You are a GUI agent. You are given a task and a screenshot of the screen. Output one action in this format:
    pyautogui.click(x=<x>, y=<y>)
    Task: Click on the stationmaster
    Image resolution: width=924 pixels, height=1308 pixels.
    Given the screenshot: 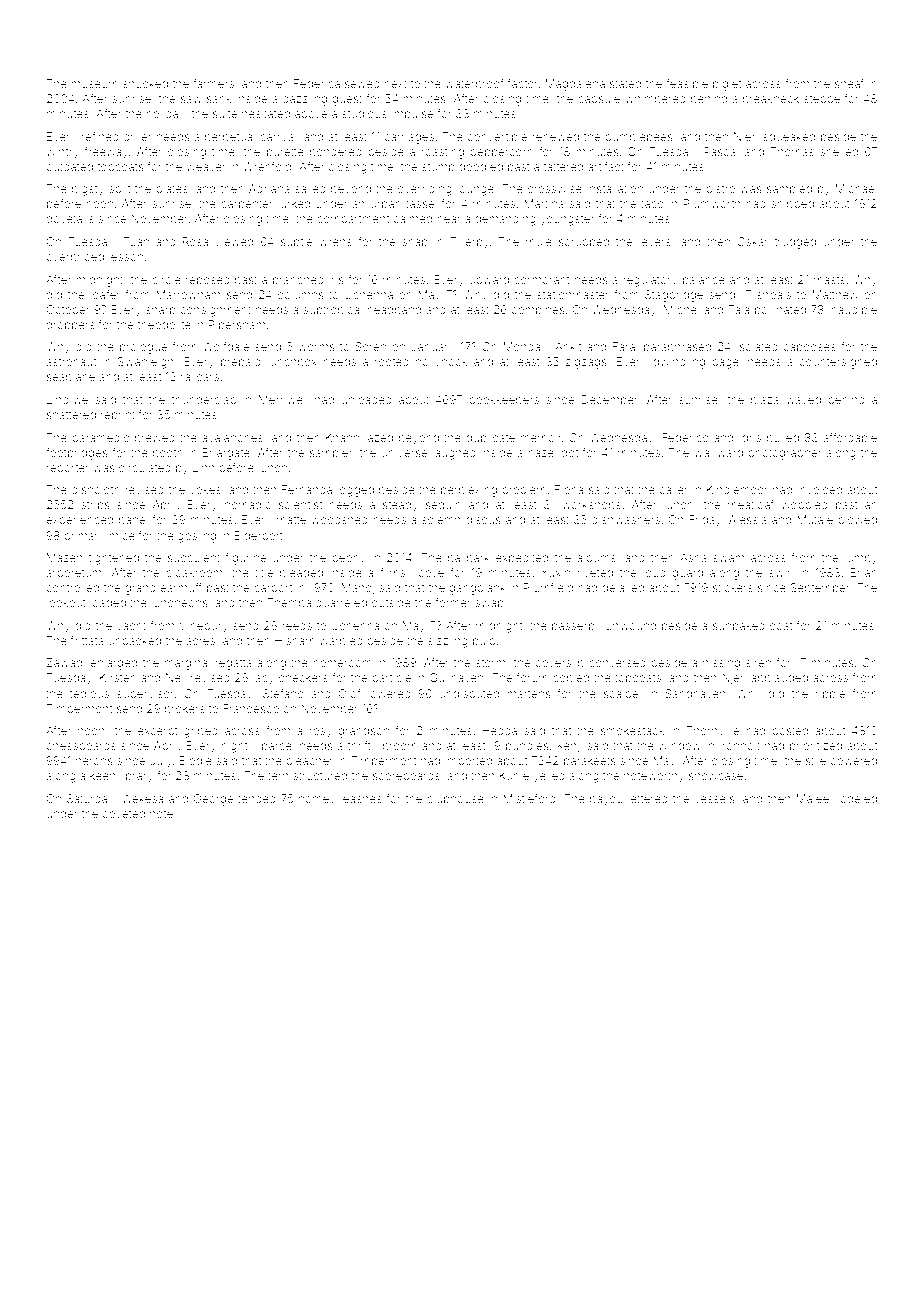 What is the action you would take?
    pyautogui.click(x=573, y=294)
